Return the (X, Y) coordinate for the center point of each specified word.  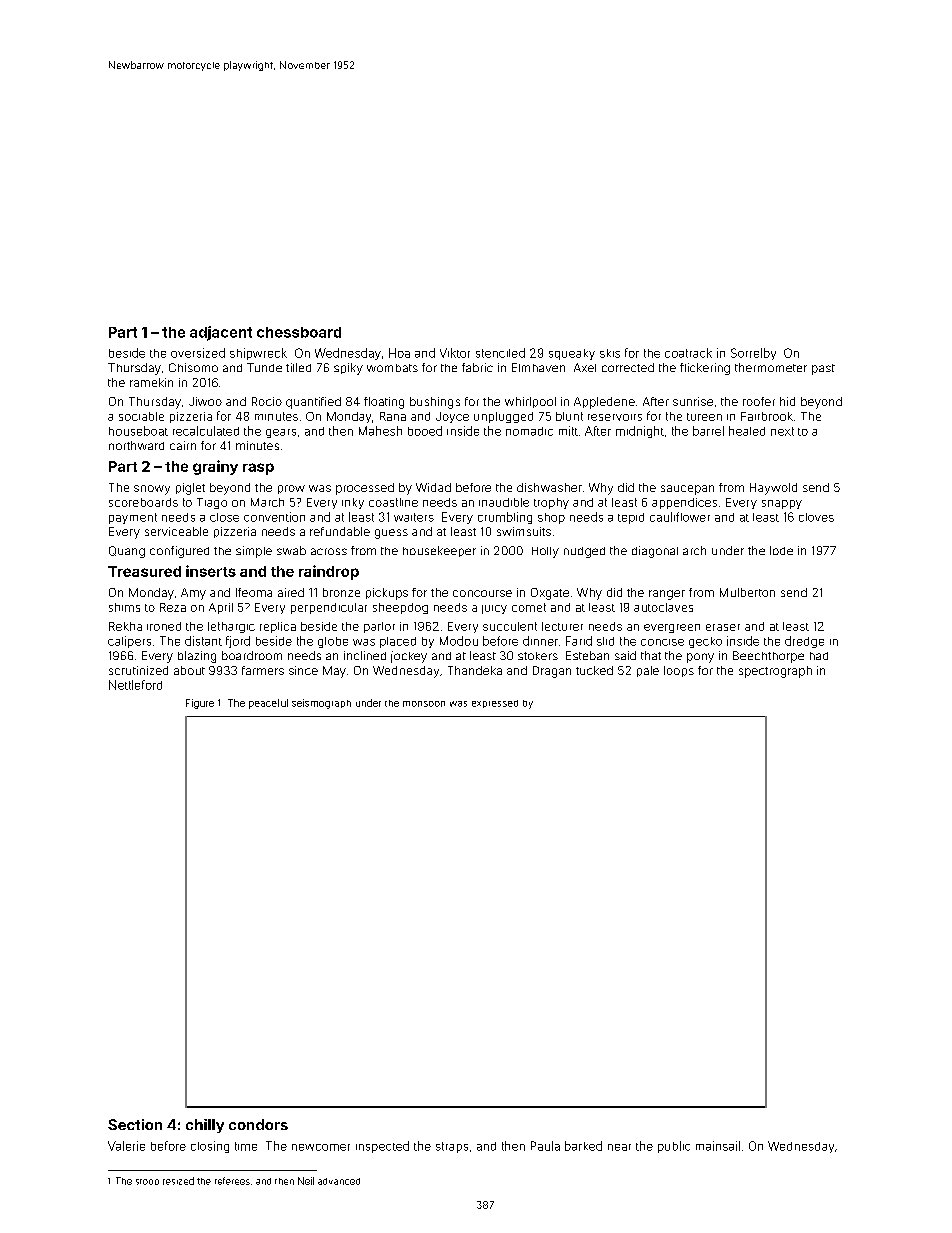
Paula (545, 1146)
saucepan (687, 490)
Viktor (455, 353)
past (823, 369)
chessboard (299, 332)
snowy (152, 490)
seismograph (321, 704)
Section (135, 1124)
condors (258, 1124)
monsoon (424, 704)
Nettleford (135, 685)
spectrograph (775, 672)
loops (679, 671)
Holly (545, 552)
